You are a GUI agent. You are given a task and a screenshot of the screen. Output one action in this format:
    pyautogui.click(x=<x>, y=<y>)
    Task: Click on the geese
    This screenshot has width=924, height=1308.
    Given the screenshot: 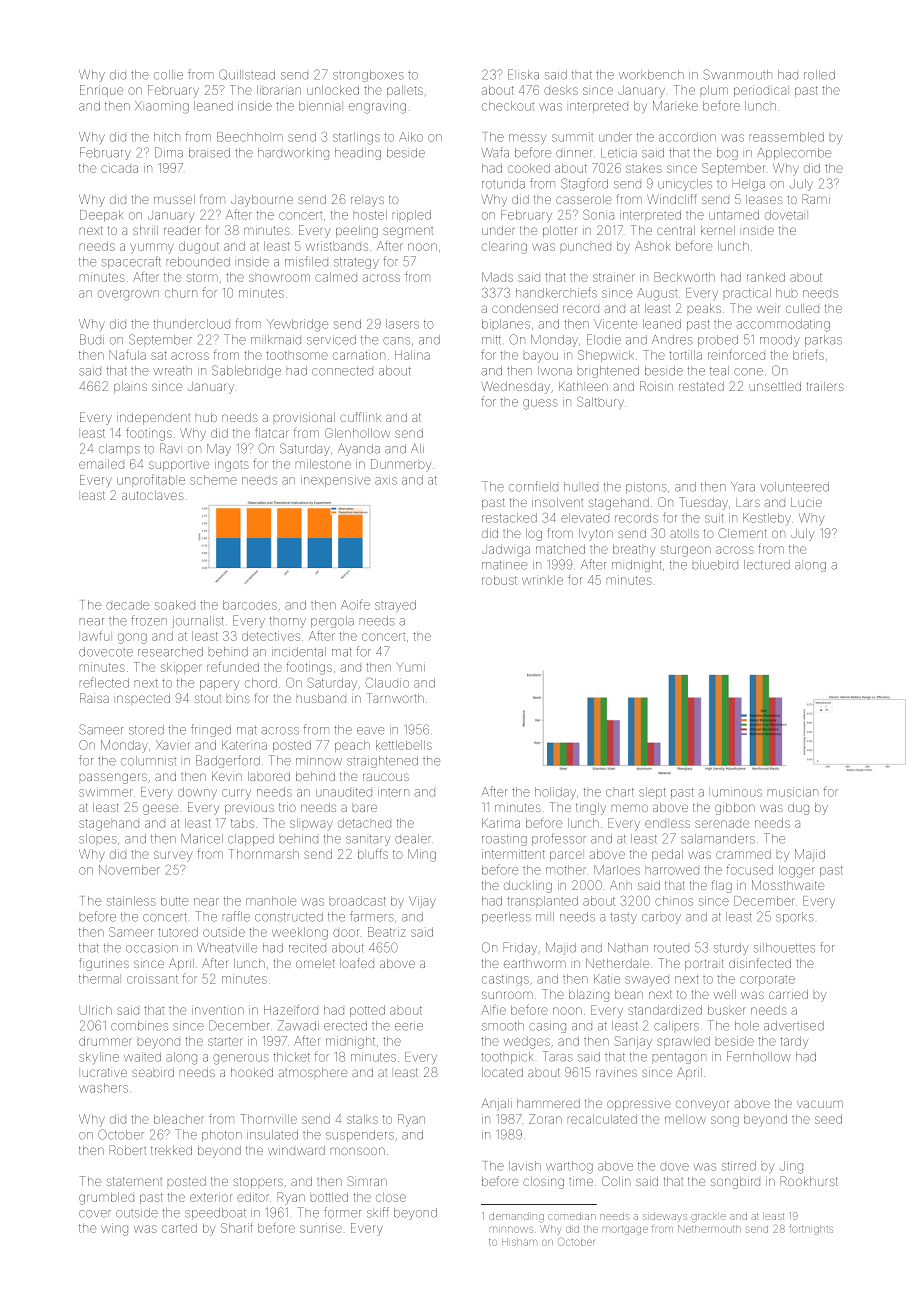 What is the action you would take?
    pyautogui.click(x=160, y=809)
